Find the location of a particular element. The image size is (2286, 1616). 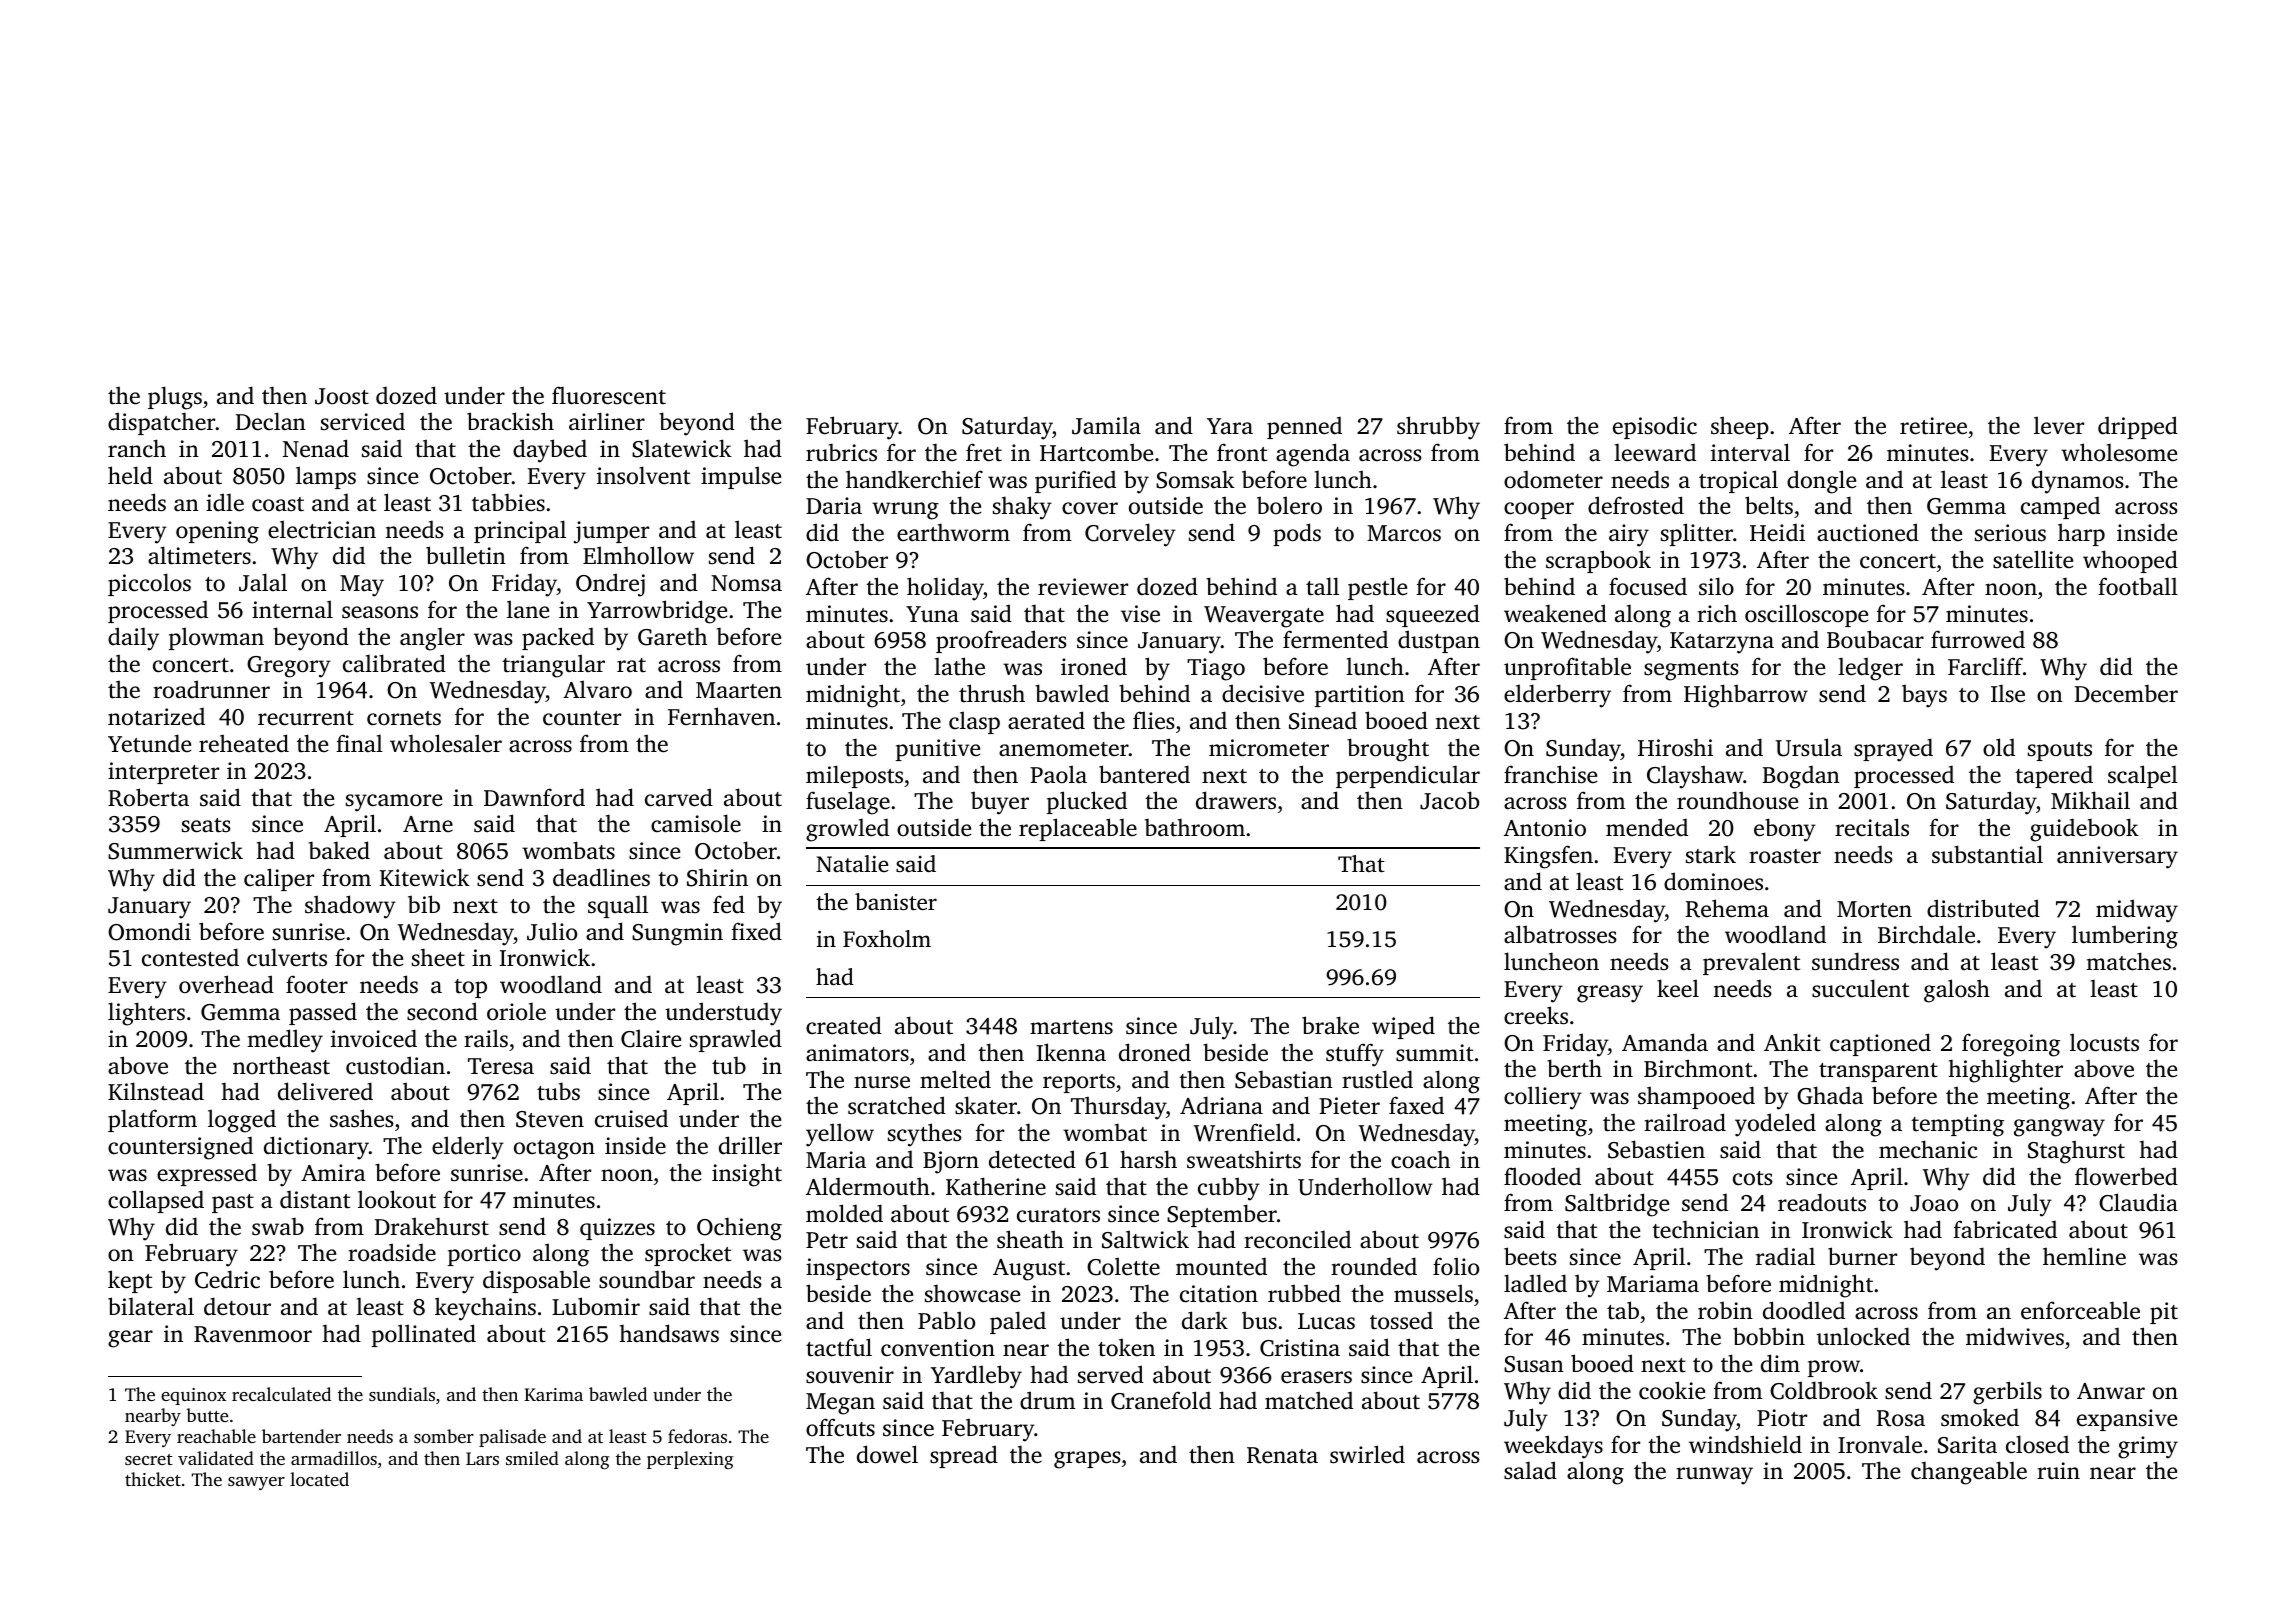

camped is located at coordinates (2060, 508).
